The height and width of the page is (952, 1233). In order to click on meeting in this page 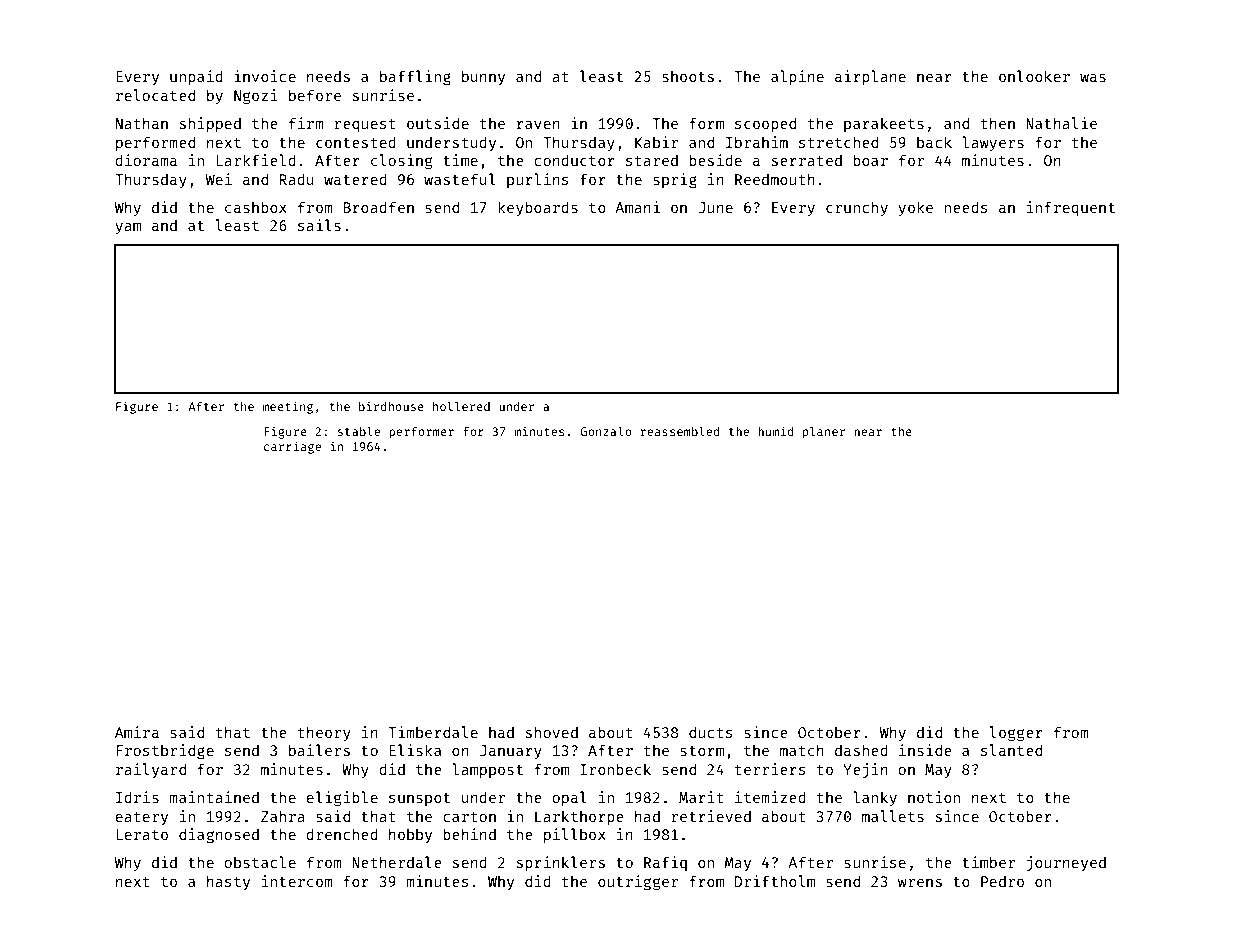, I will do `click(287, 407)`.
